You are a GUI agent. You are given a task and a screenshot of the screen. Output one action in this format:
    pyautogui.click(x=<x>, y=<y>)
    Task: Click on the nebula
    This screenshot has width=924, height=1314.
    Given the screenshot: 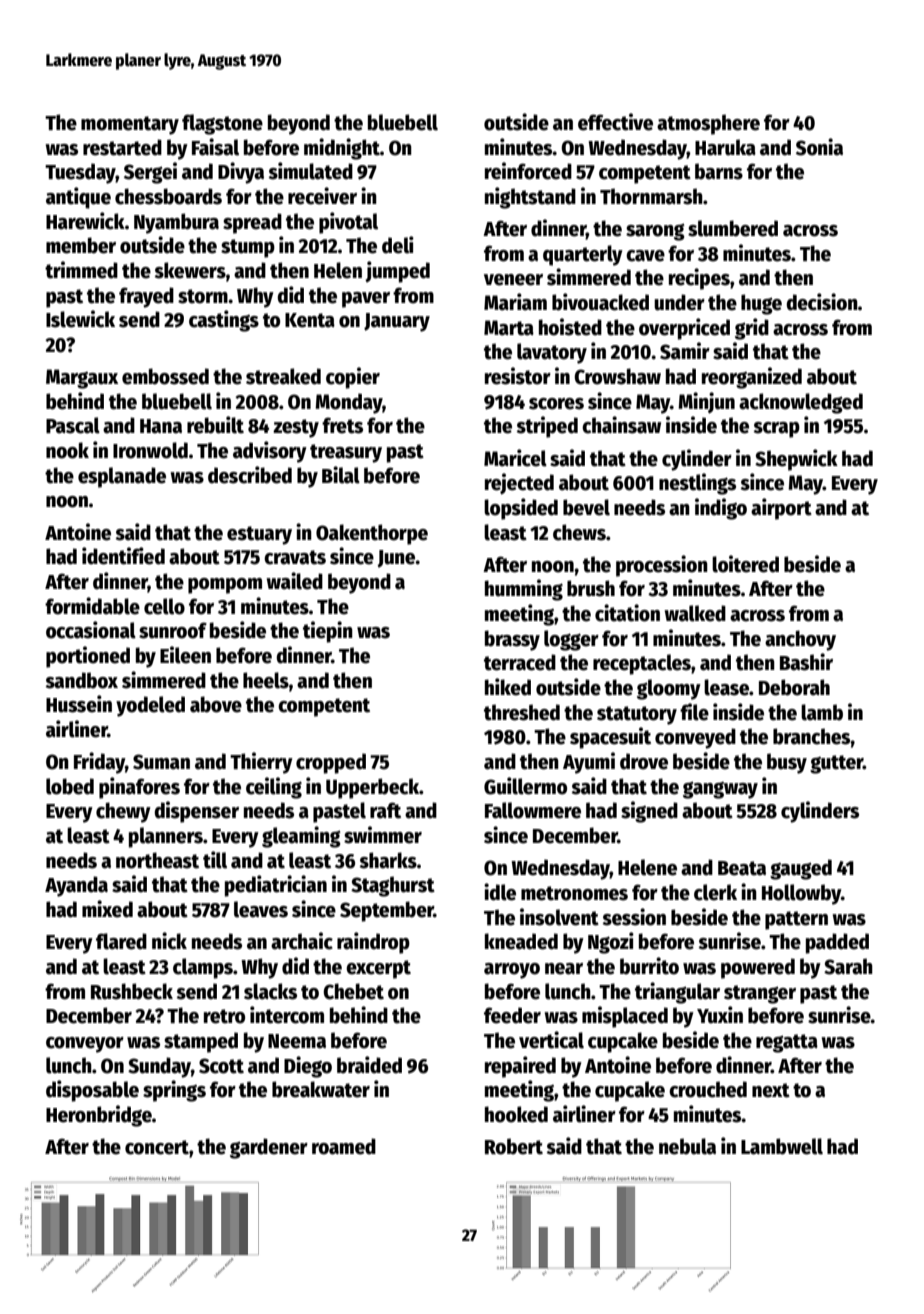 What is the action you would take?
    pyautogui.click(x=687, y=1146)
